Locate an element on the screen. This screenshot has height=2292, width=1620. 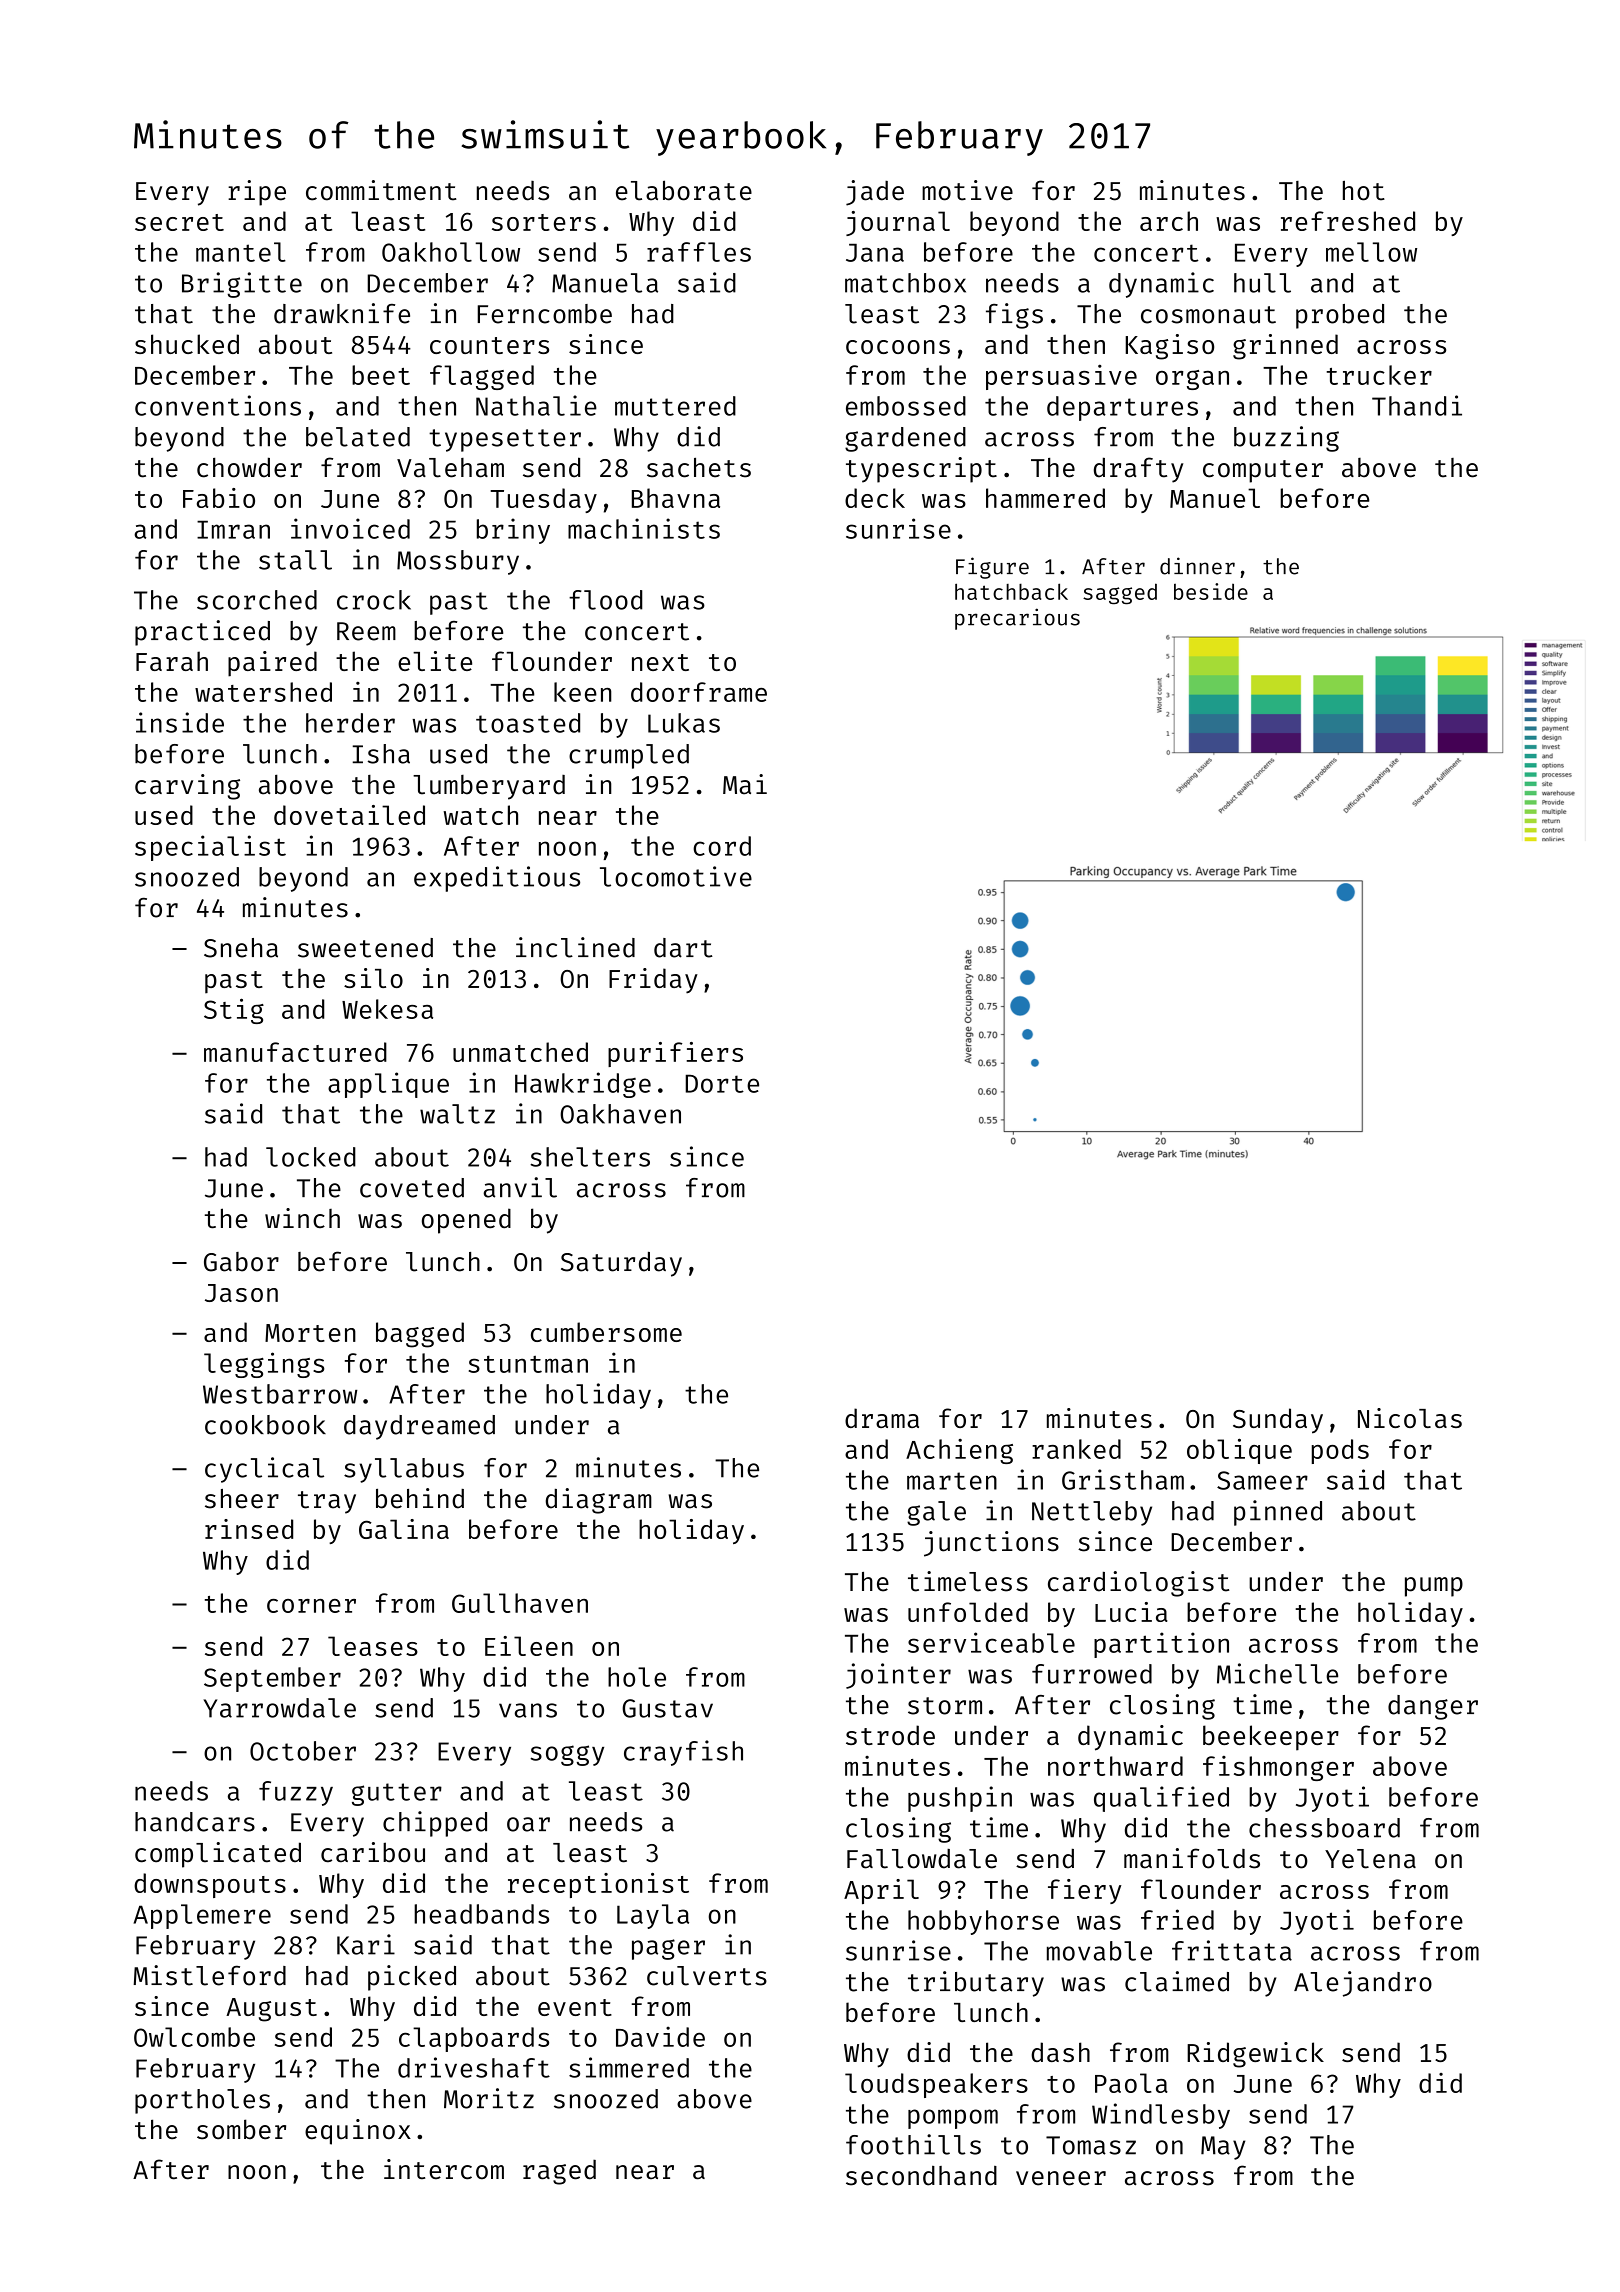
embossed is located at coordinates (906, 406).
